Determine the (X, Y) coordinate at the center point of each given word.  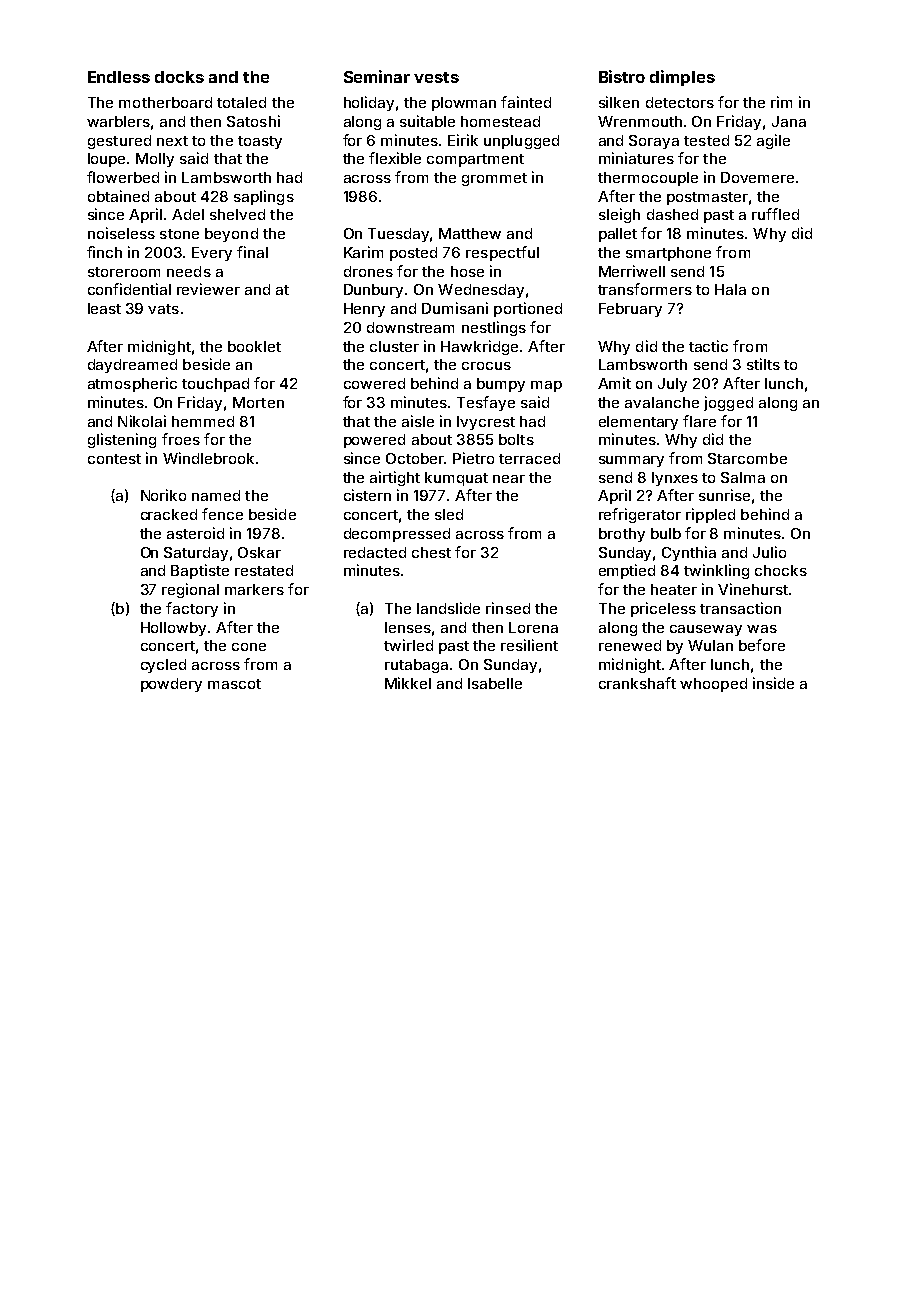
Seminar (377, 76)
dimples (682, 78)
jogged (728, 403)
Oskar (259, 552)
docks (179, 77)
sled (449, 514)
